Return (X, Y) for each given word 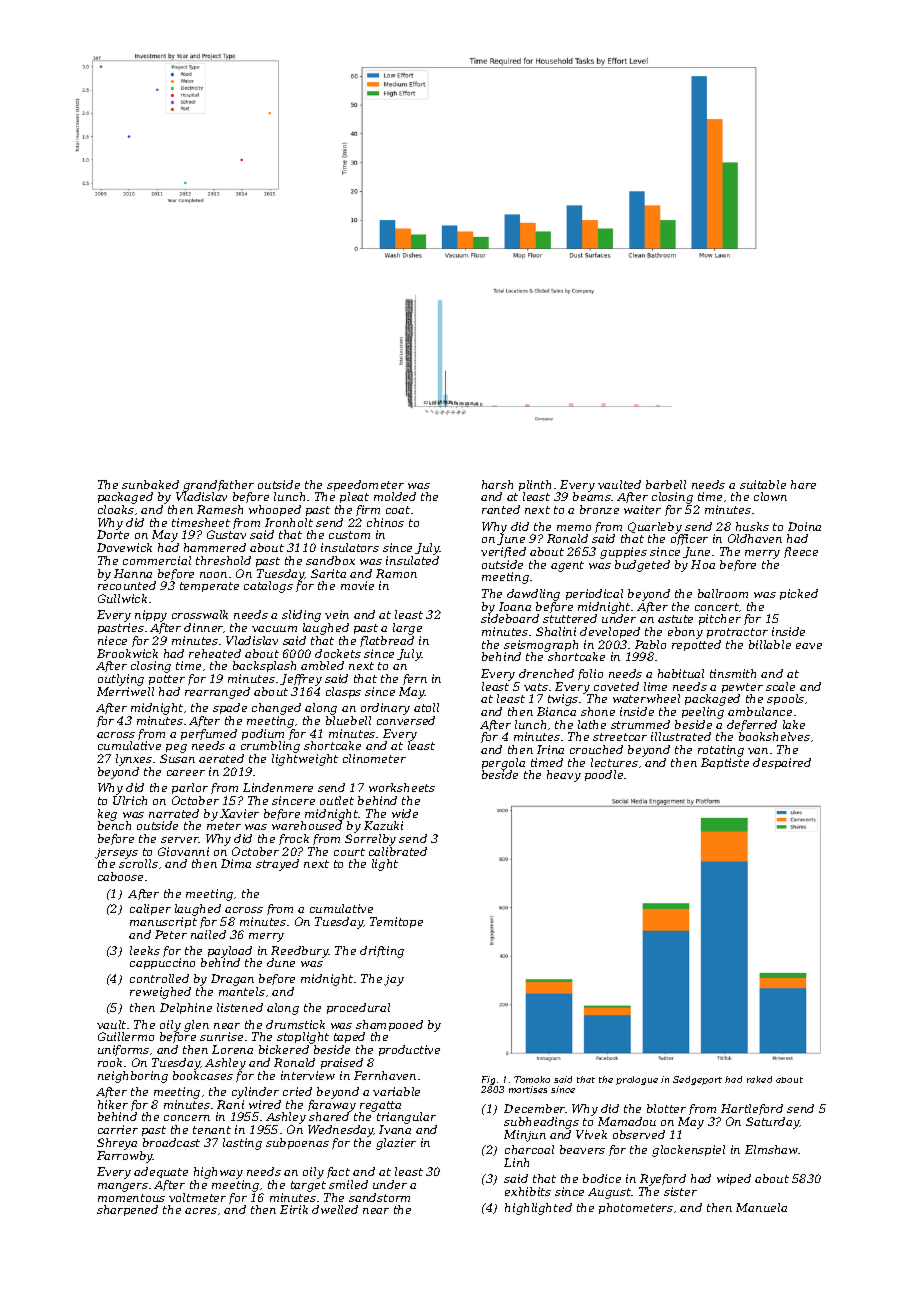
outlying (121, 680)
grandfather (218, 486)
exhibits (528, 1191)
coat (398, 510)
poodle (604, 775)
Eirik (294, 1209)
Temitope (396, 922)
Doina (804, 526)
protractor (737, 633)
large (407, 629)
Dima (236, 863)
